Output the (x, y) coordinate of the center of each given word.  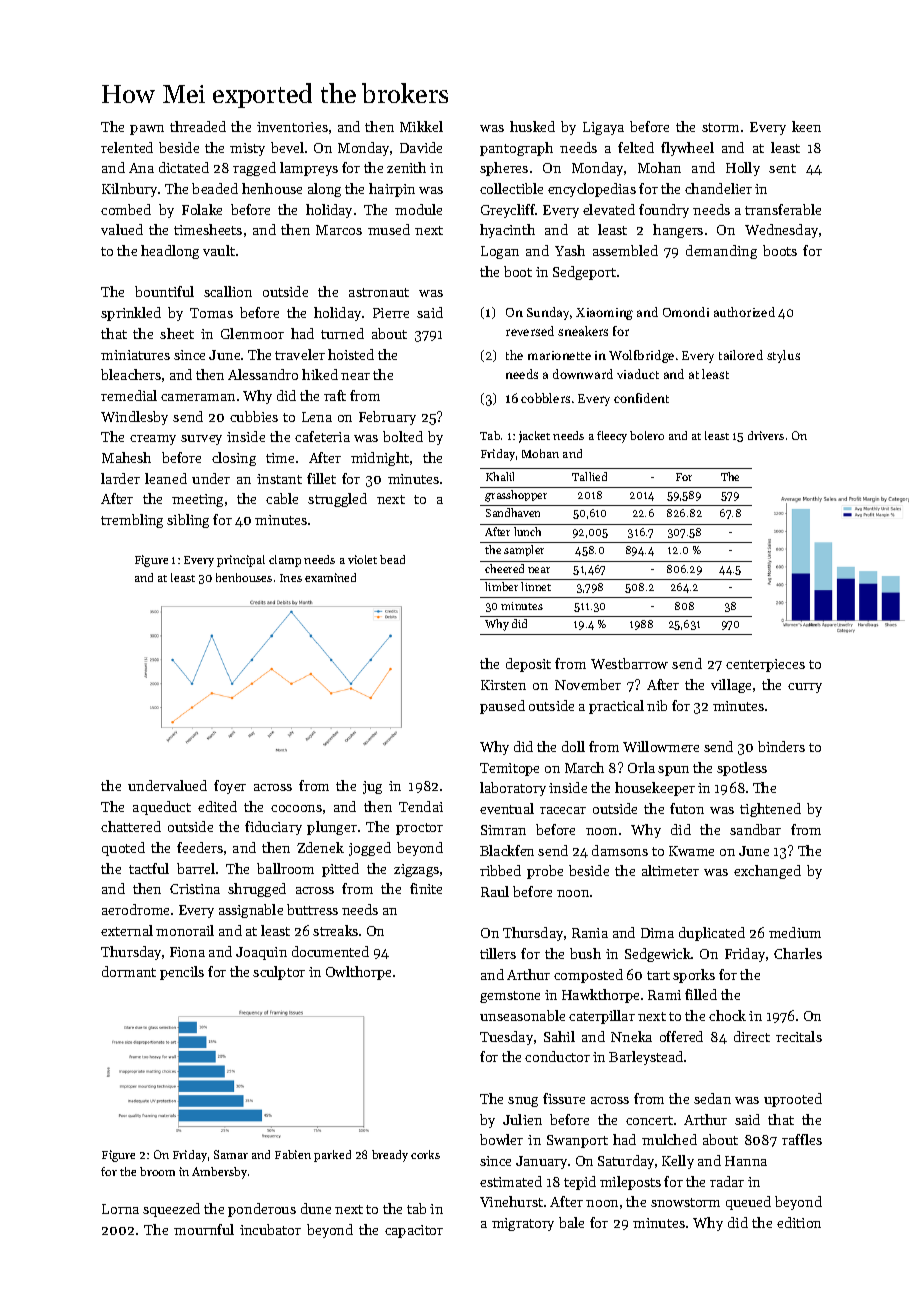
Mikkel (421, 126)
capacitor (414, 1231)
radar (727, 1181)
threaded (198, 126)
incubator (270, 1229)
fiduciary (273, 828)
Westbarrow (629, 663)
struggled (337, 500)
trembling (132, 521)
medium (795, 932)
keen (806, 126)
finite (426, 888)
